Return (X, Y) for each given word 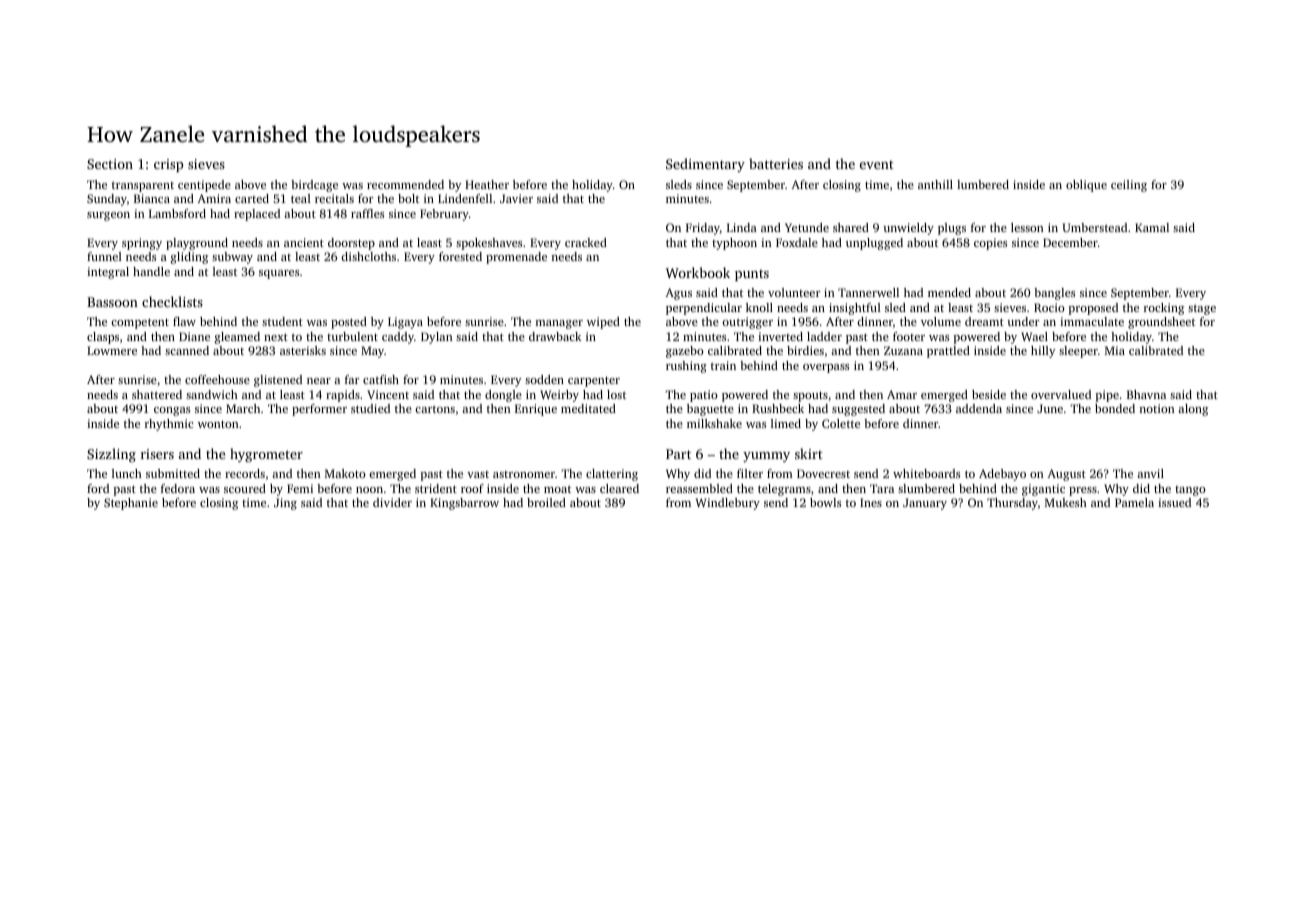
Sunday (107, 200)
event (877, 165)
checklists (172, 301)
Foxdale (797, 242)
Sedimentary (705, 165)
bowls (825, 502)
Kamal (1152, 227)
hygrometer (266, 455)
